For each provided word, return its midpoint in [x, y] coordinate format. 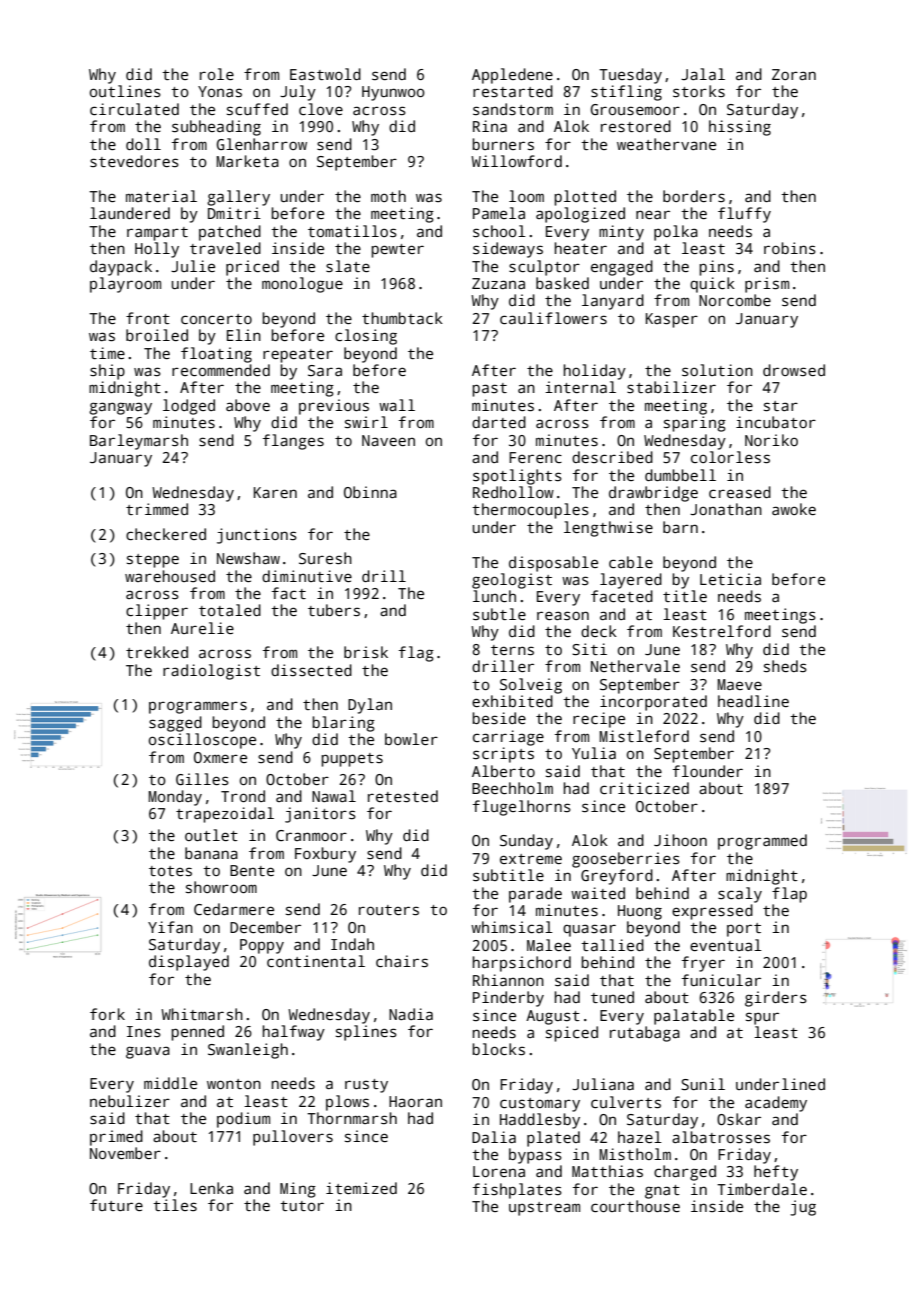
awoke [794, 509]
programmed [762, 842]
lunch [494, 596]
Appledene [512, 76]
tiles [175, 1205]
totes [170, 871]
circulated [134, 109]
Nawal [334, 796]
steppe [153, 561]
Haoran [415, 1101]
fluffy [744, 215]
